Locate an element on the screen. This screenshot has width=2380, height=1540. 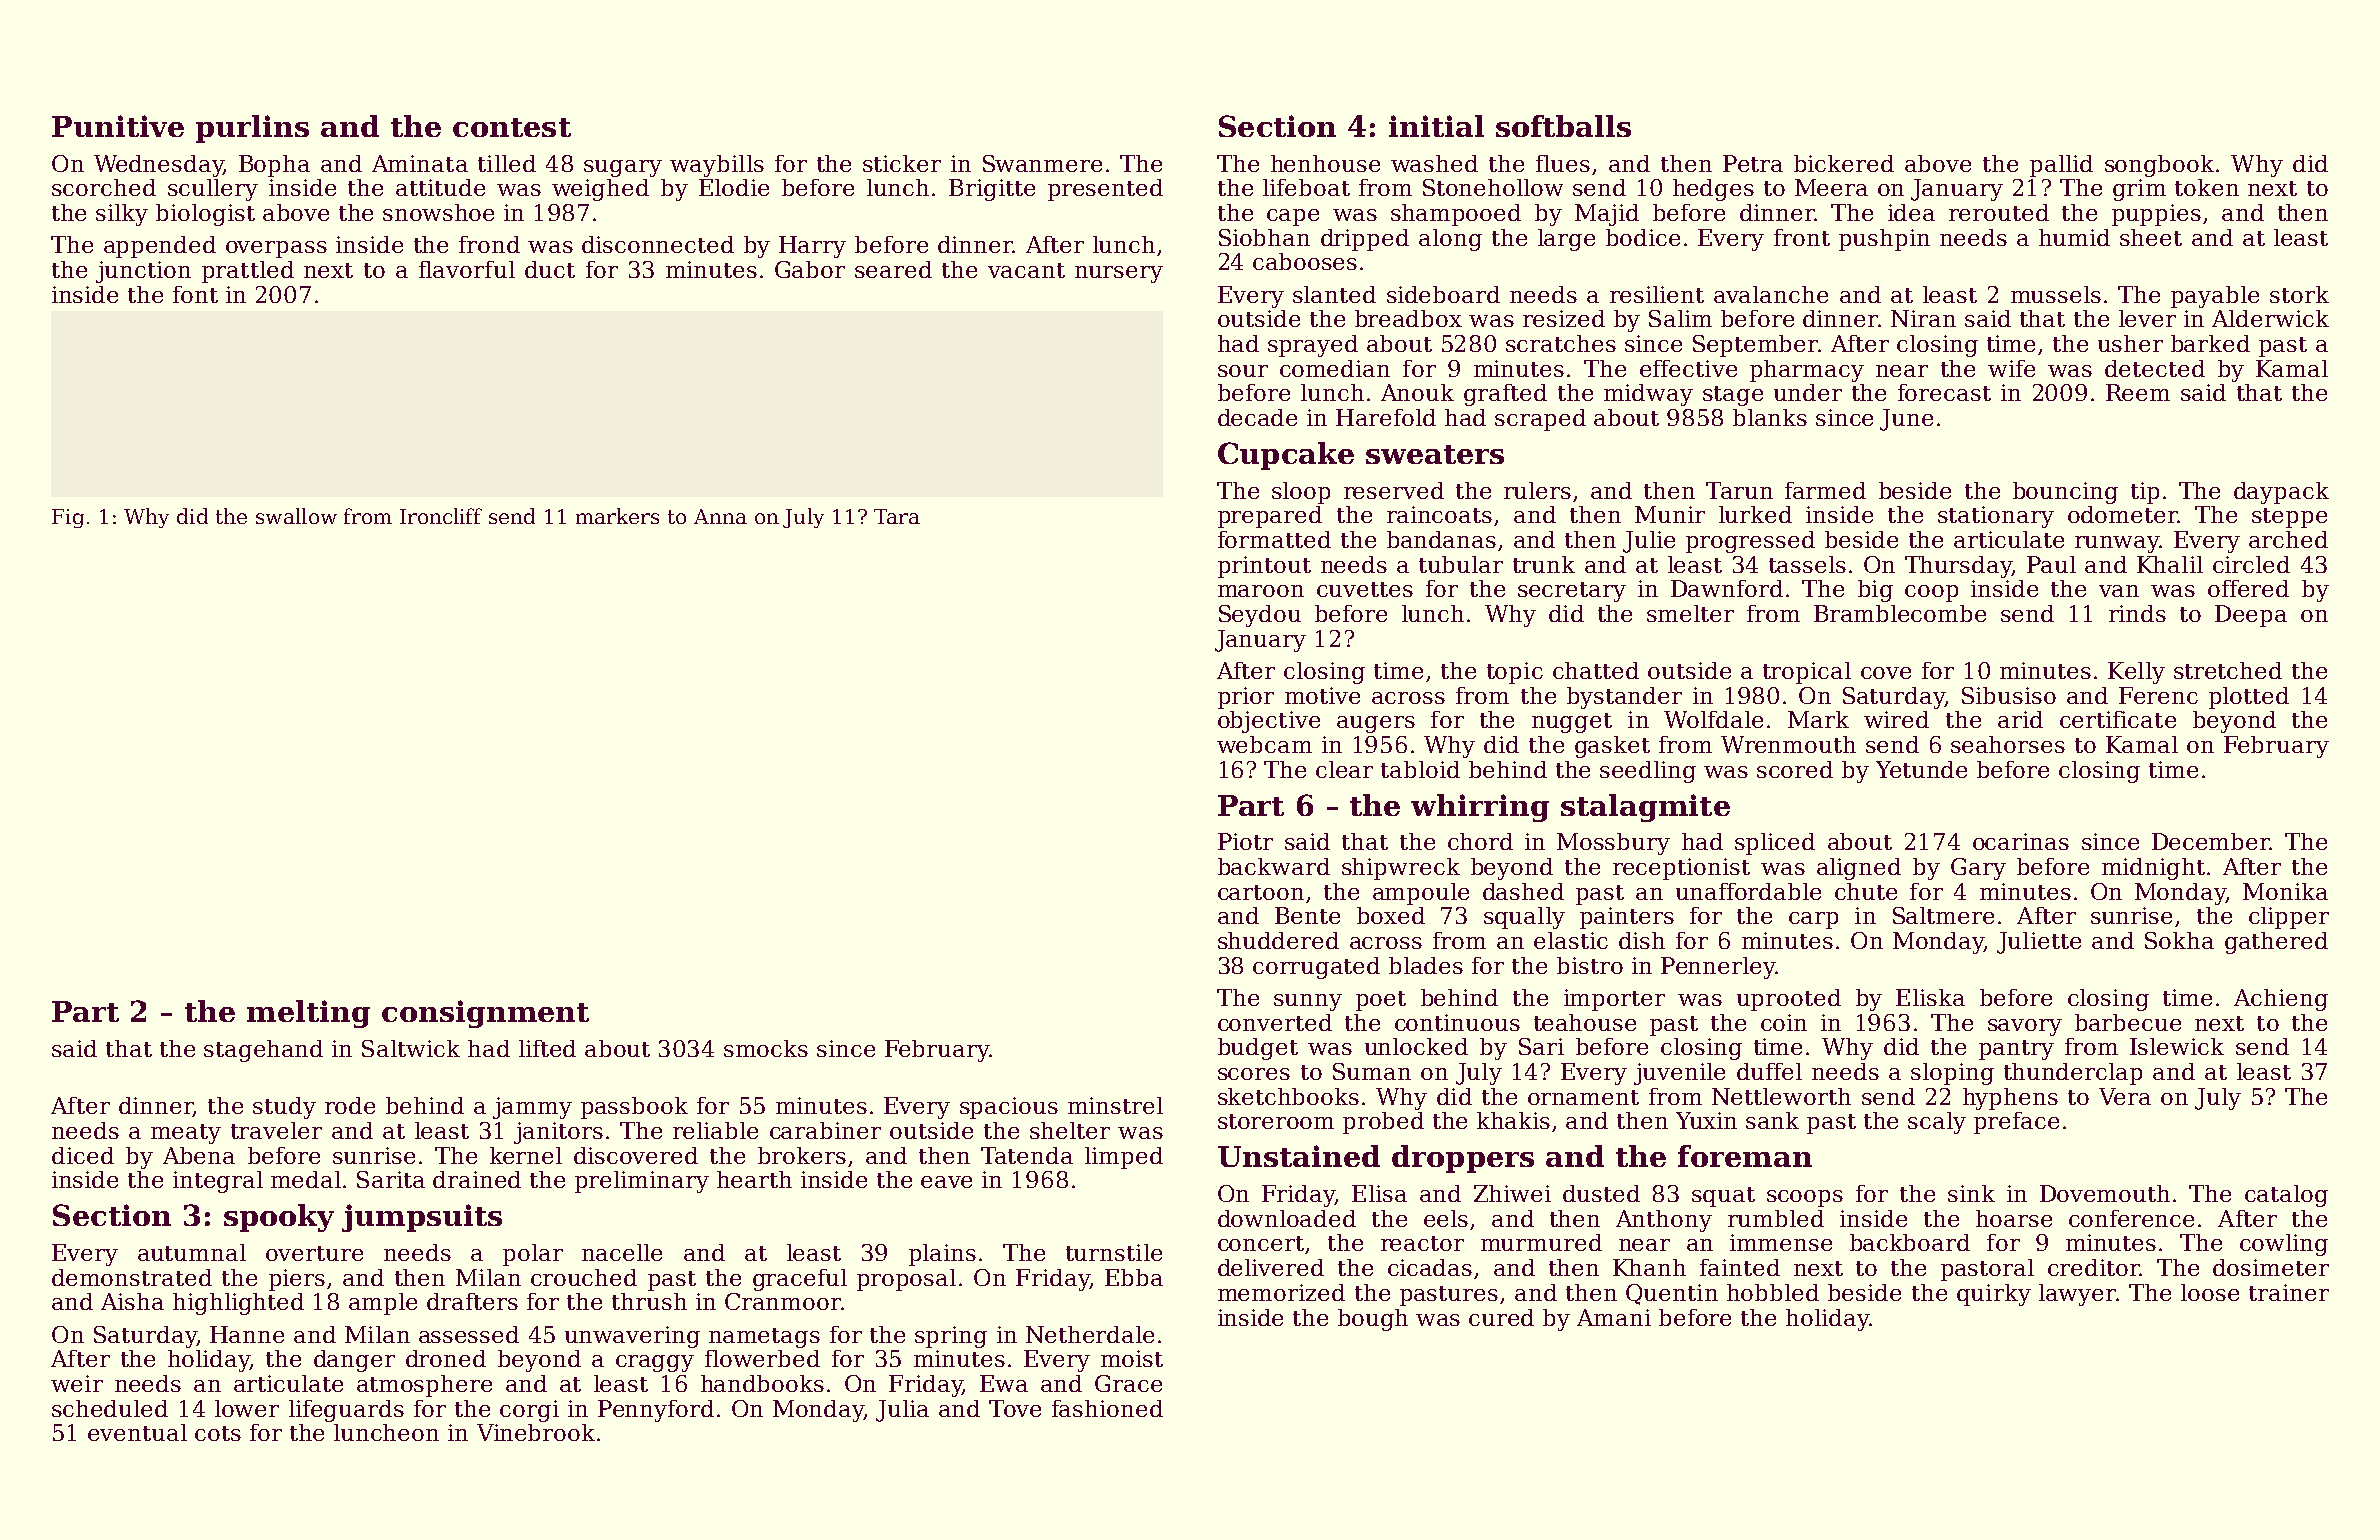
sticker is located at coordinates (902, 163).
